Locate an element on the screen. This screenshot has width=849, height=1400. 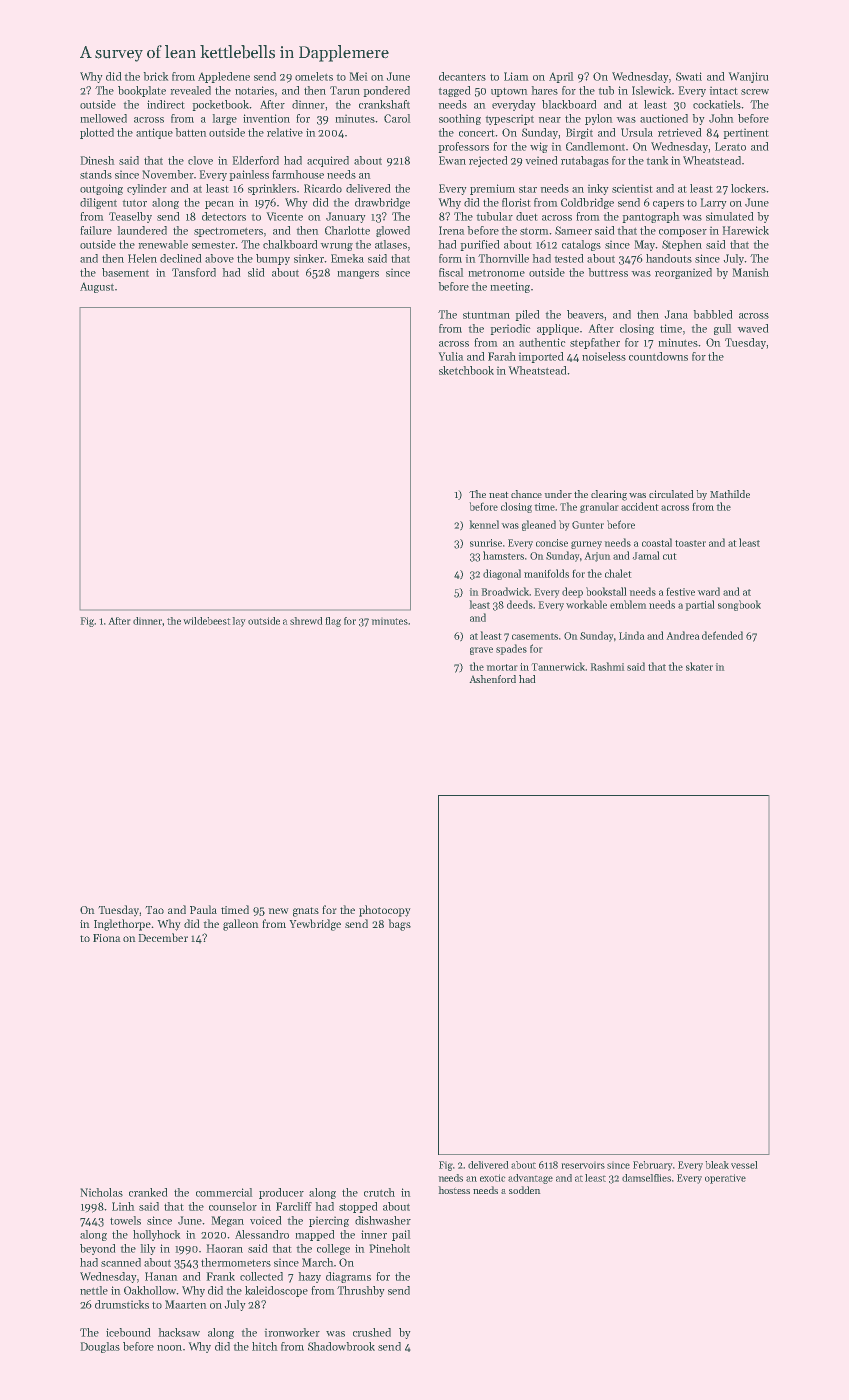
skater is located at coordinates (699, 666).
